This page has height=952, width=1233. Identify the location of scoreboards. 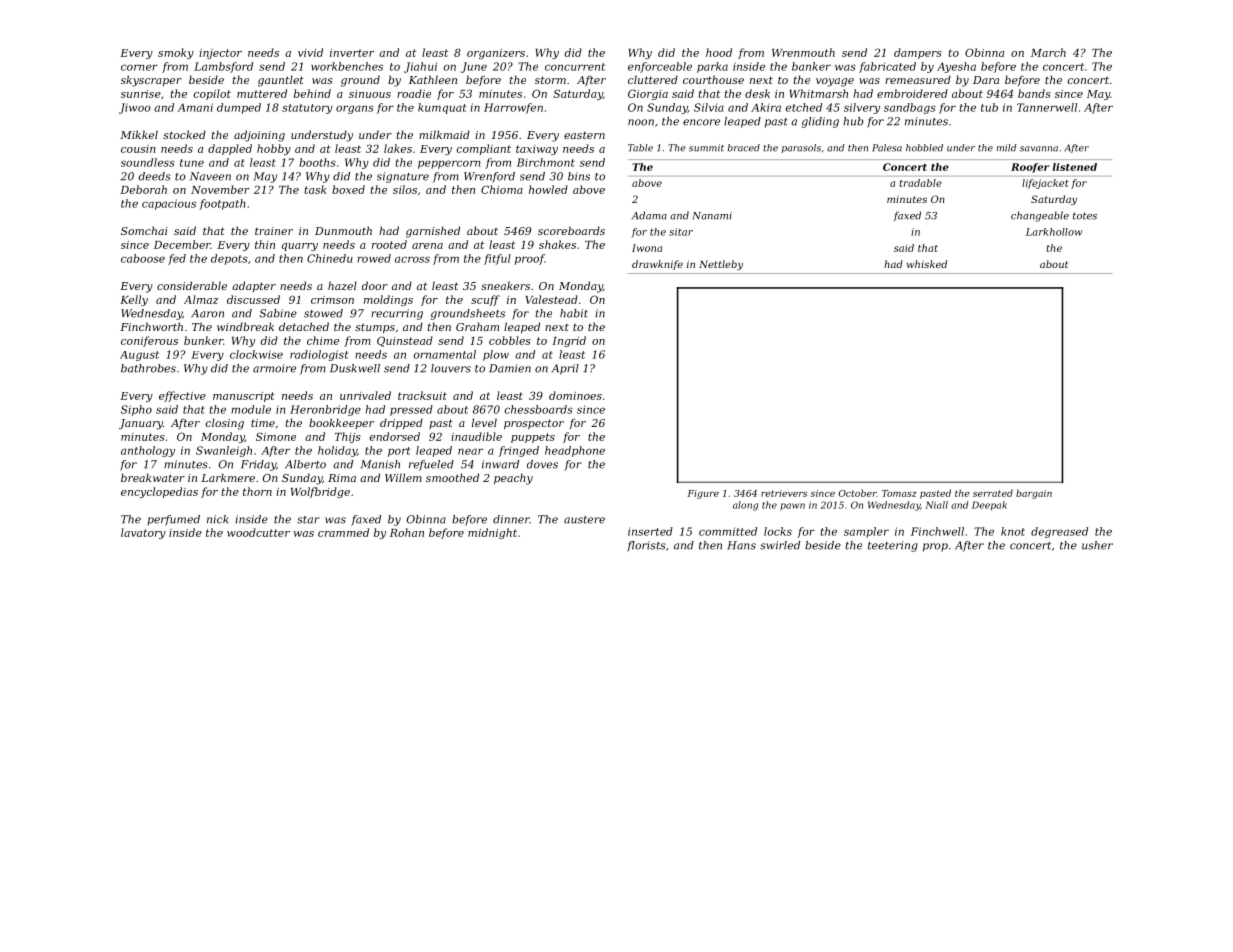
(571, 230).
